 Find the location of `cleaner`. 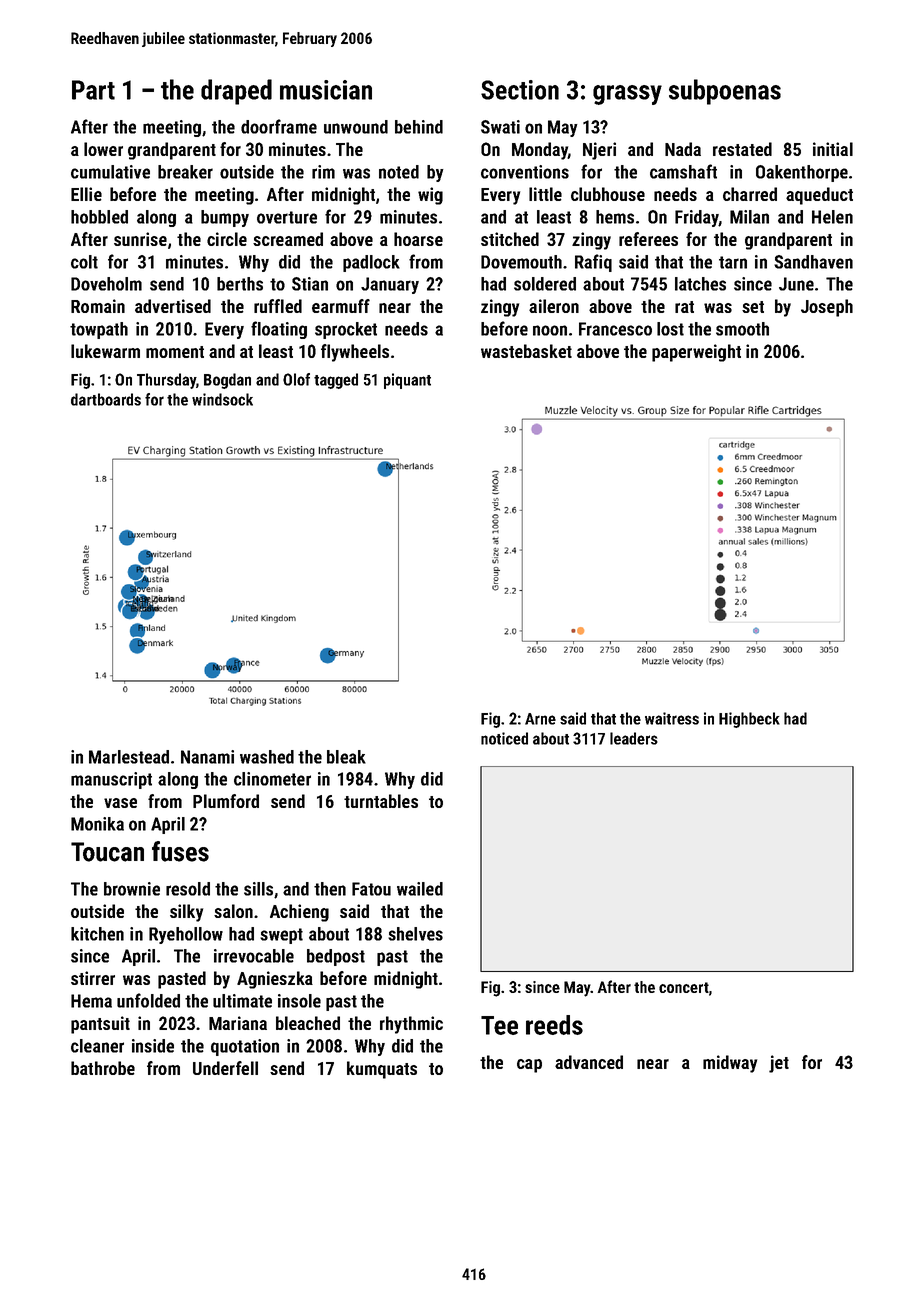

cleaner is located at coordinates (97, 1046).
